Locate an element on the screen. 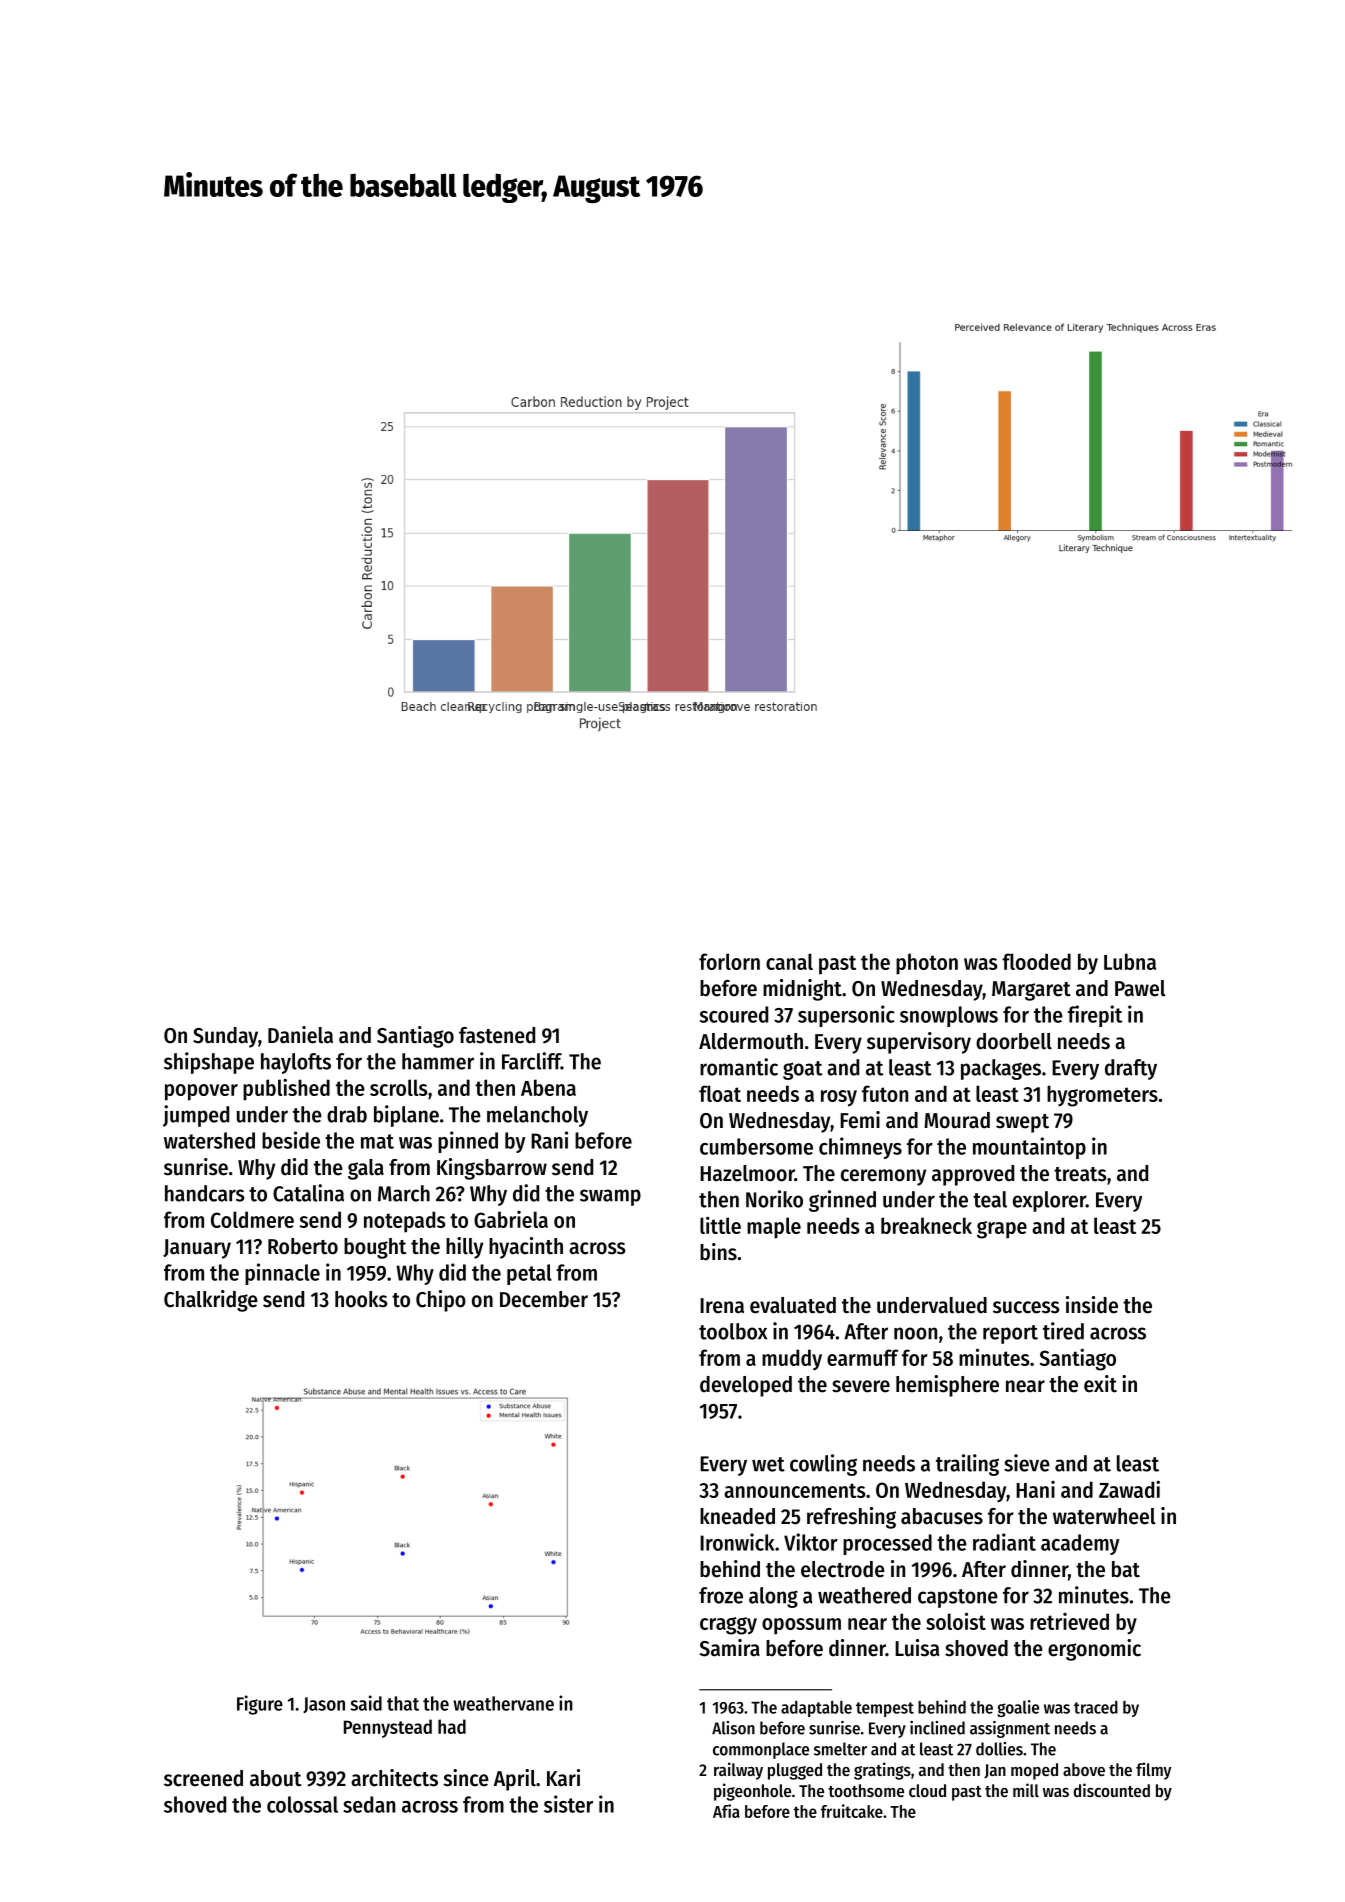 The width and height of the screenshot is (1345, 1902). Samira is located at coordinates (730, 1648).
